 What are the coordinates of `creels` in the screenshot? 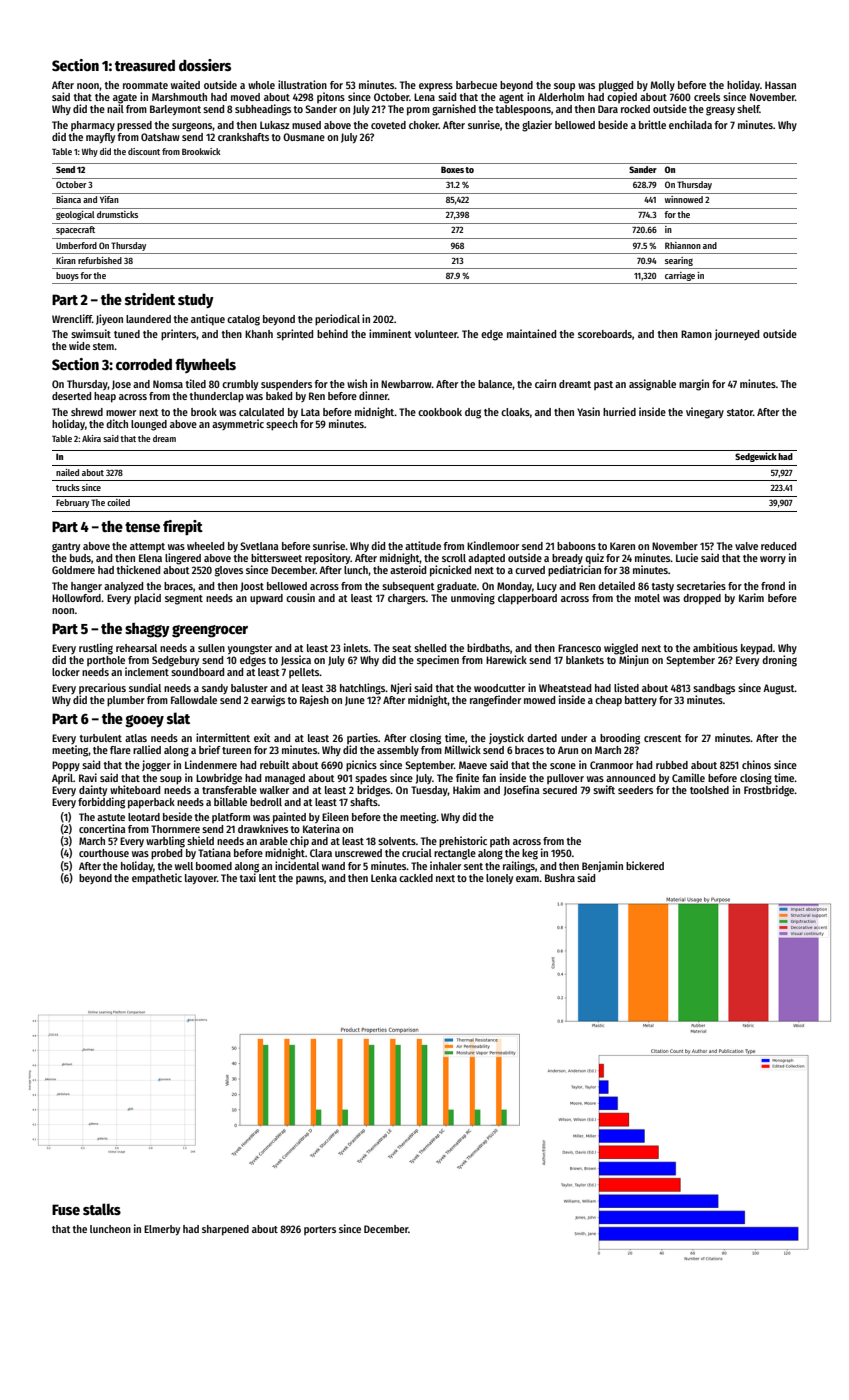 It's located at (707, 97).
